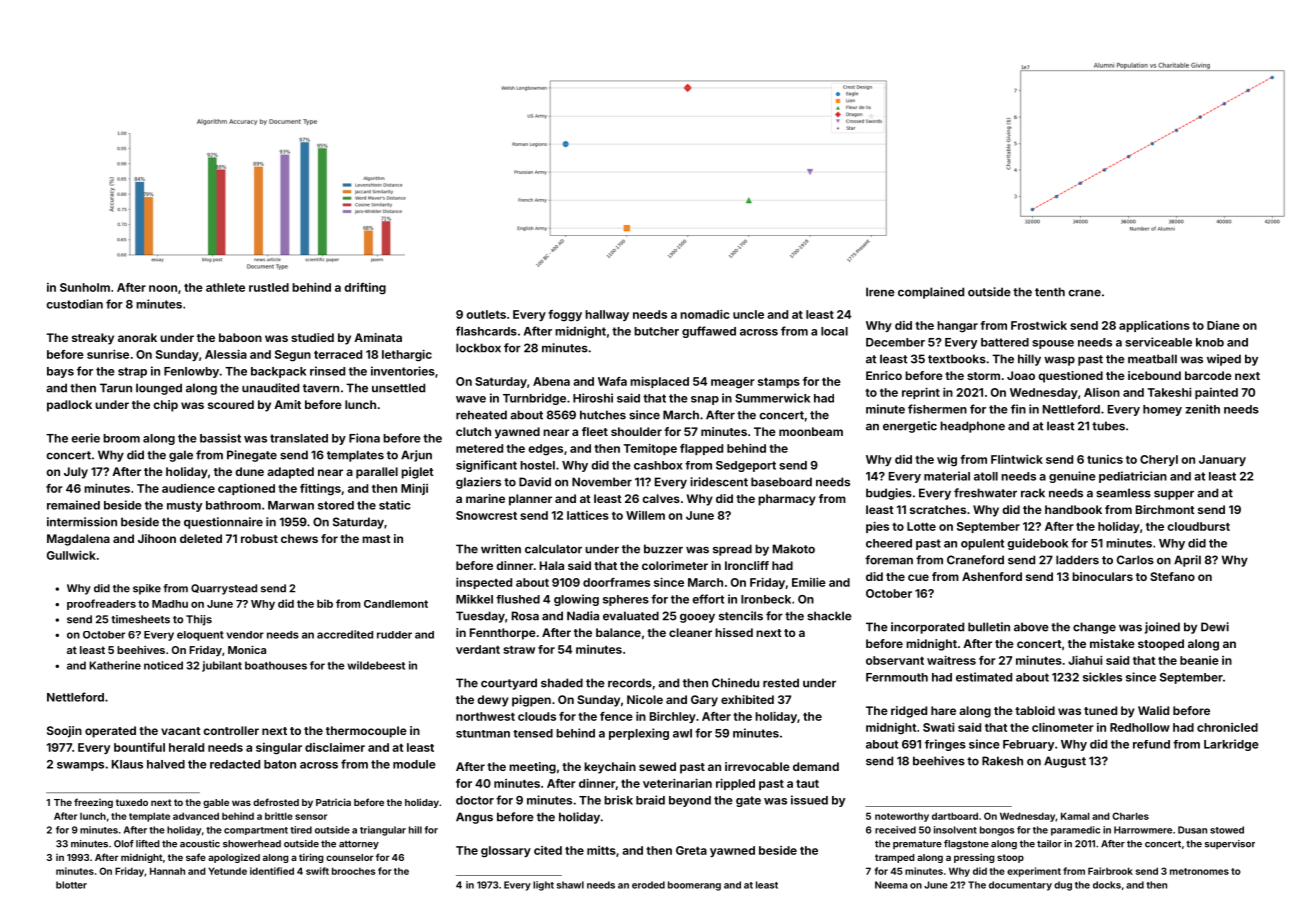 This screenshot has height=924, width=1308. What do you see at coordinates (880, 292) in the screenshot?
I see `Irene` at bounding box center [880, 292].
